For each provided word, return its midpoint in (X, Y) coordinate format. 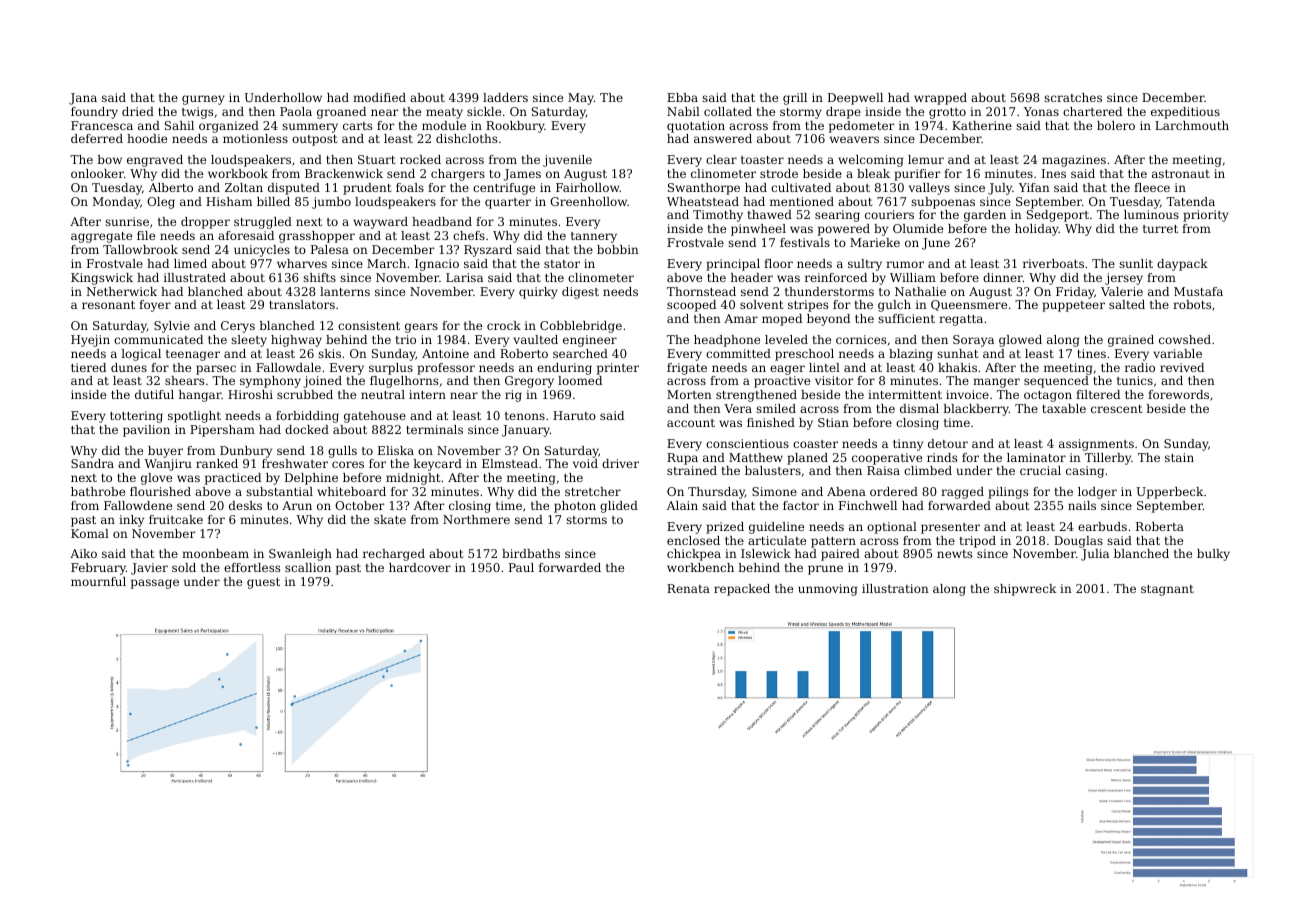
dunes (129, 367)
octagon (1048, 396)
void (585, 463)
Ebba (682, 97)
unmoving (827, 590)
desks (245, 505)
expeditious (1185, 113)
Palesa (330, 249)
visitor (834, 380)
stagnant (1167, 590)
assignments (1096, 445)
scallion (308, 567)
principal (733, 265)
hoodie (147, 138)
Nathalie (920, 291)
